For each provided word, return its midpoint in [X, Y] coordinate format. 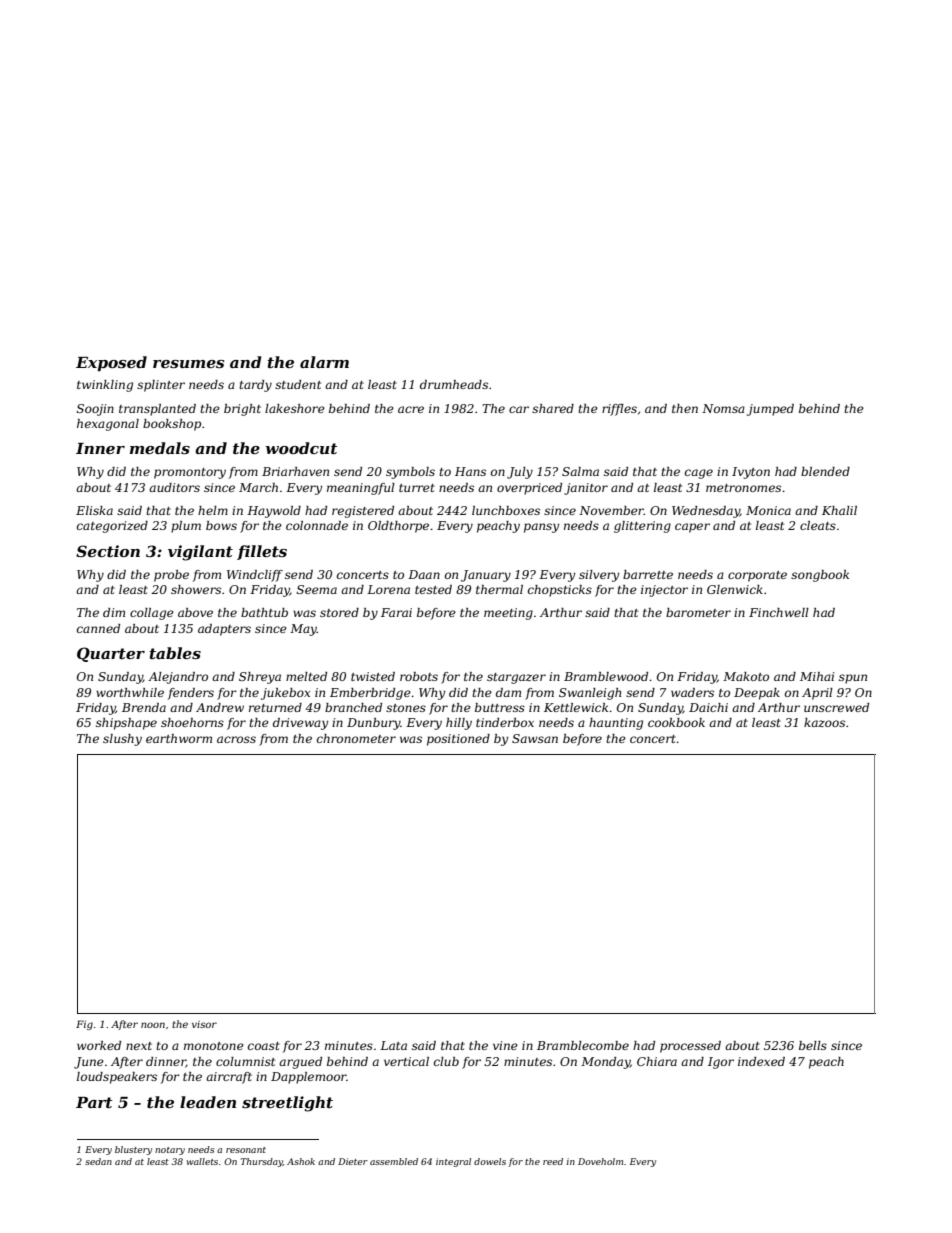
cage [699, 474]
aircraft [229, 1078]
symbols [410, 473]
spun [853, 679]
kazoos [824, 722]
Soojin [95, 410]
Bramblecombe [583, 1045]
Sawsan [535, 738]
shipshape [126, 724]
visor [204, 1024]
